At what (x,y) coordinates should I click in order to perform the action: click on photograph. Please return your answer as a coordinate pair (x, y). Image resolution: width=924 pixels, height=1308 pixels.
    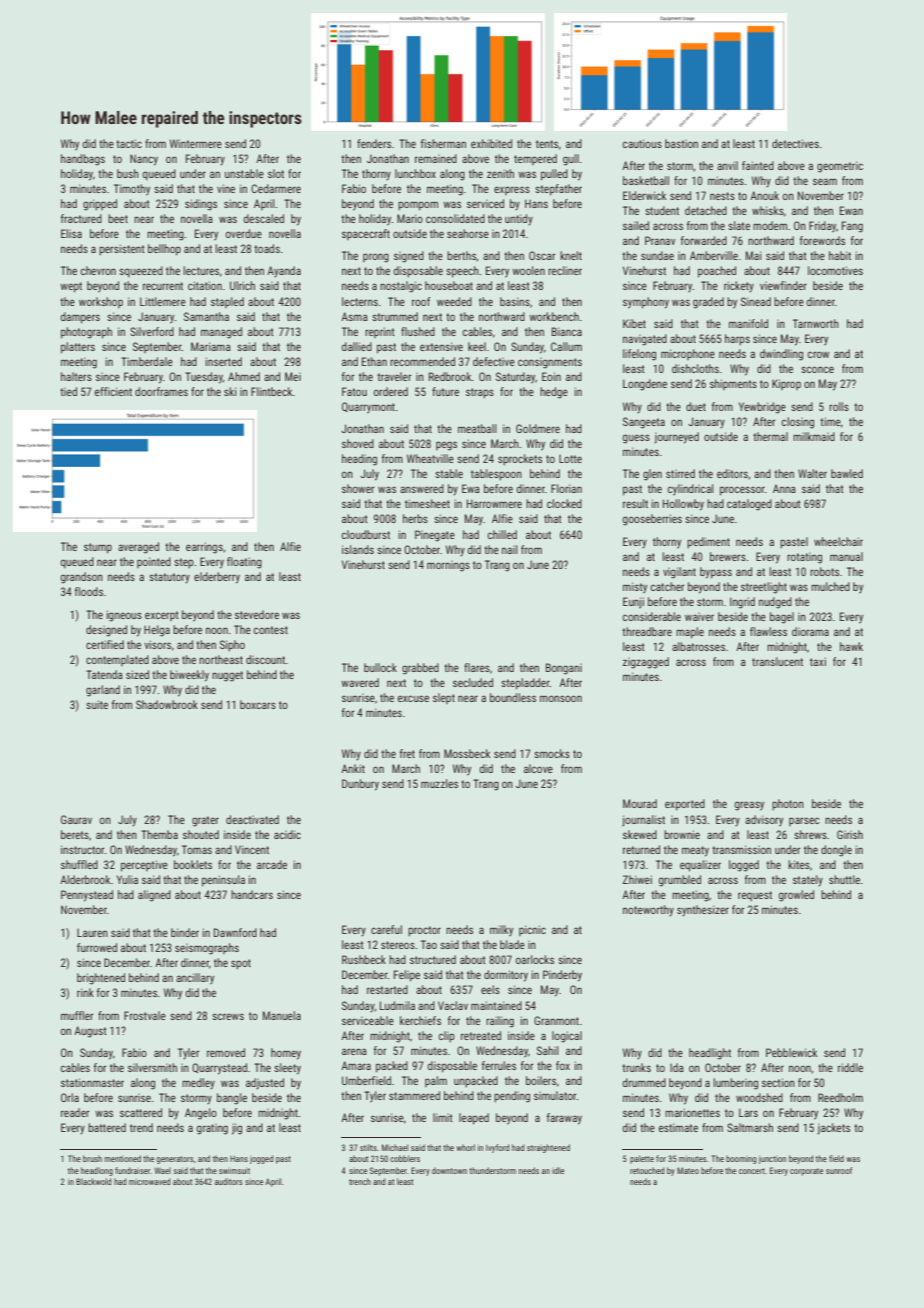
    Looking at the image, I should click on (86, 333).
